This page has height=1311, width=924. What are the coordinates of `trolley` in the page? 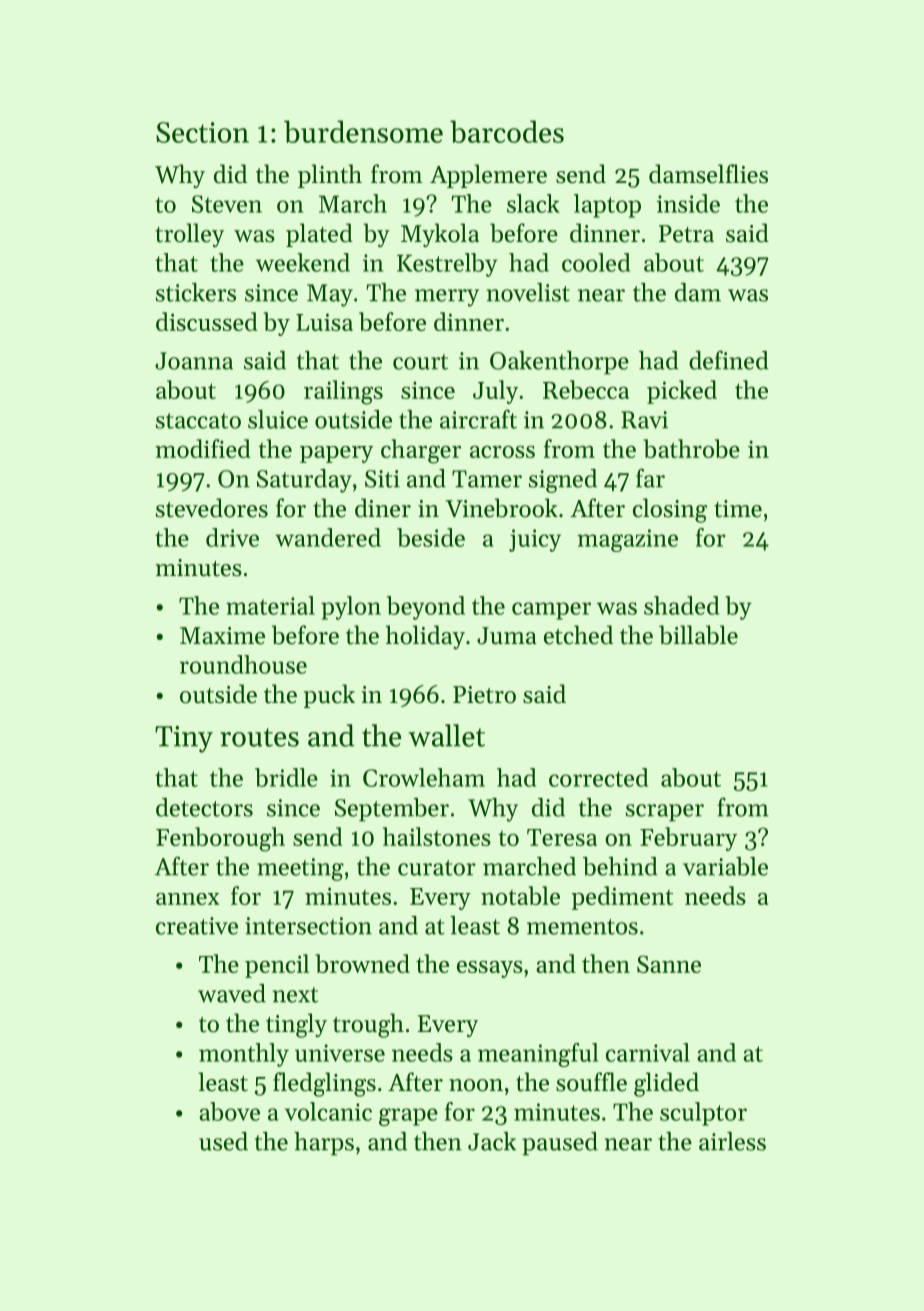 It's located at (189, 235).
